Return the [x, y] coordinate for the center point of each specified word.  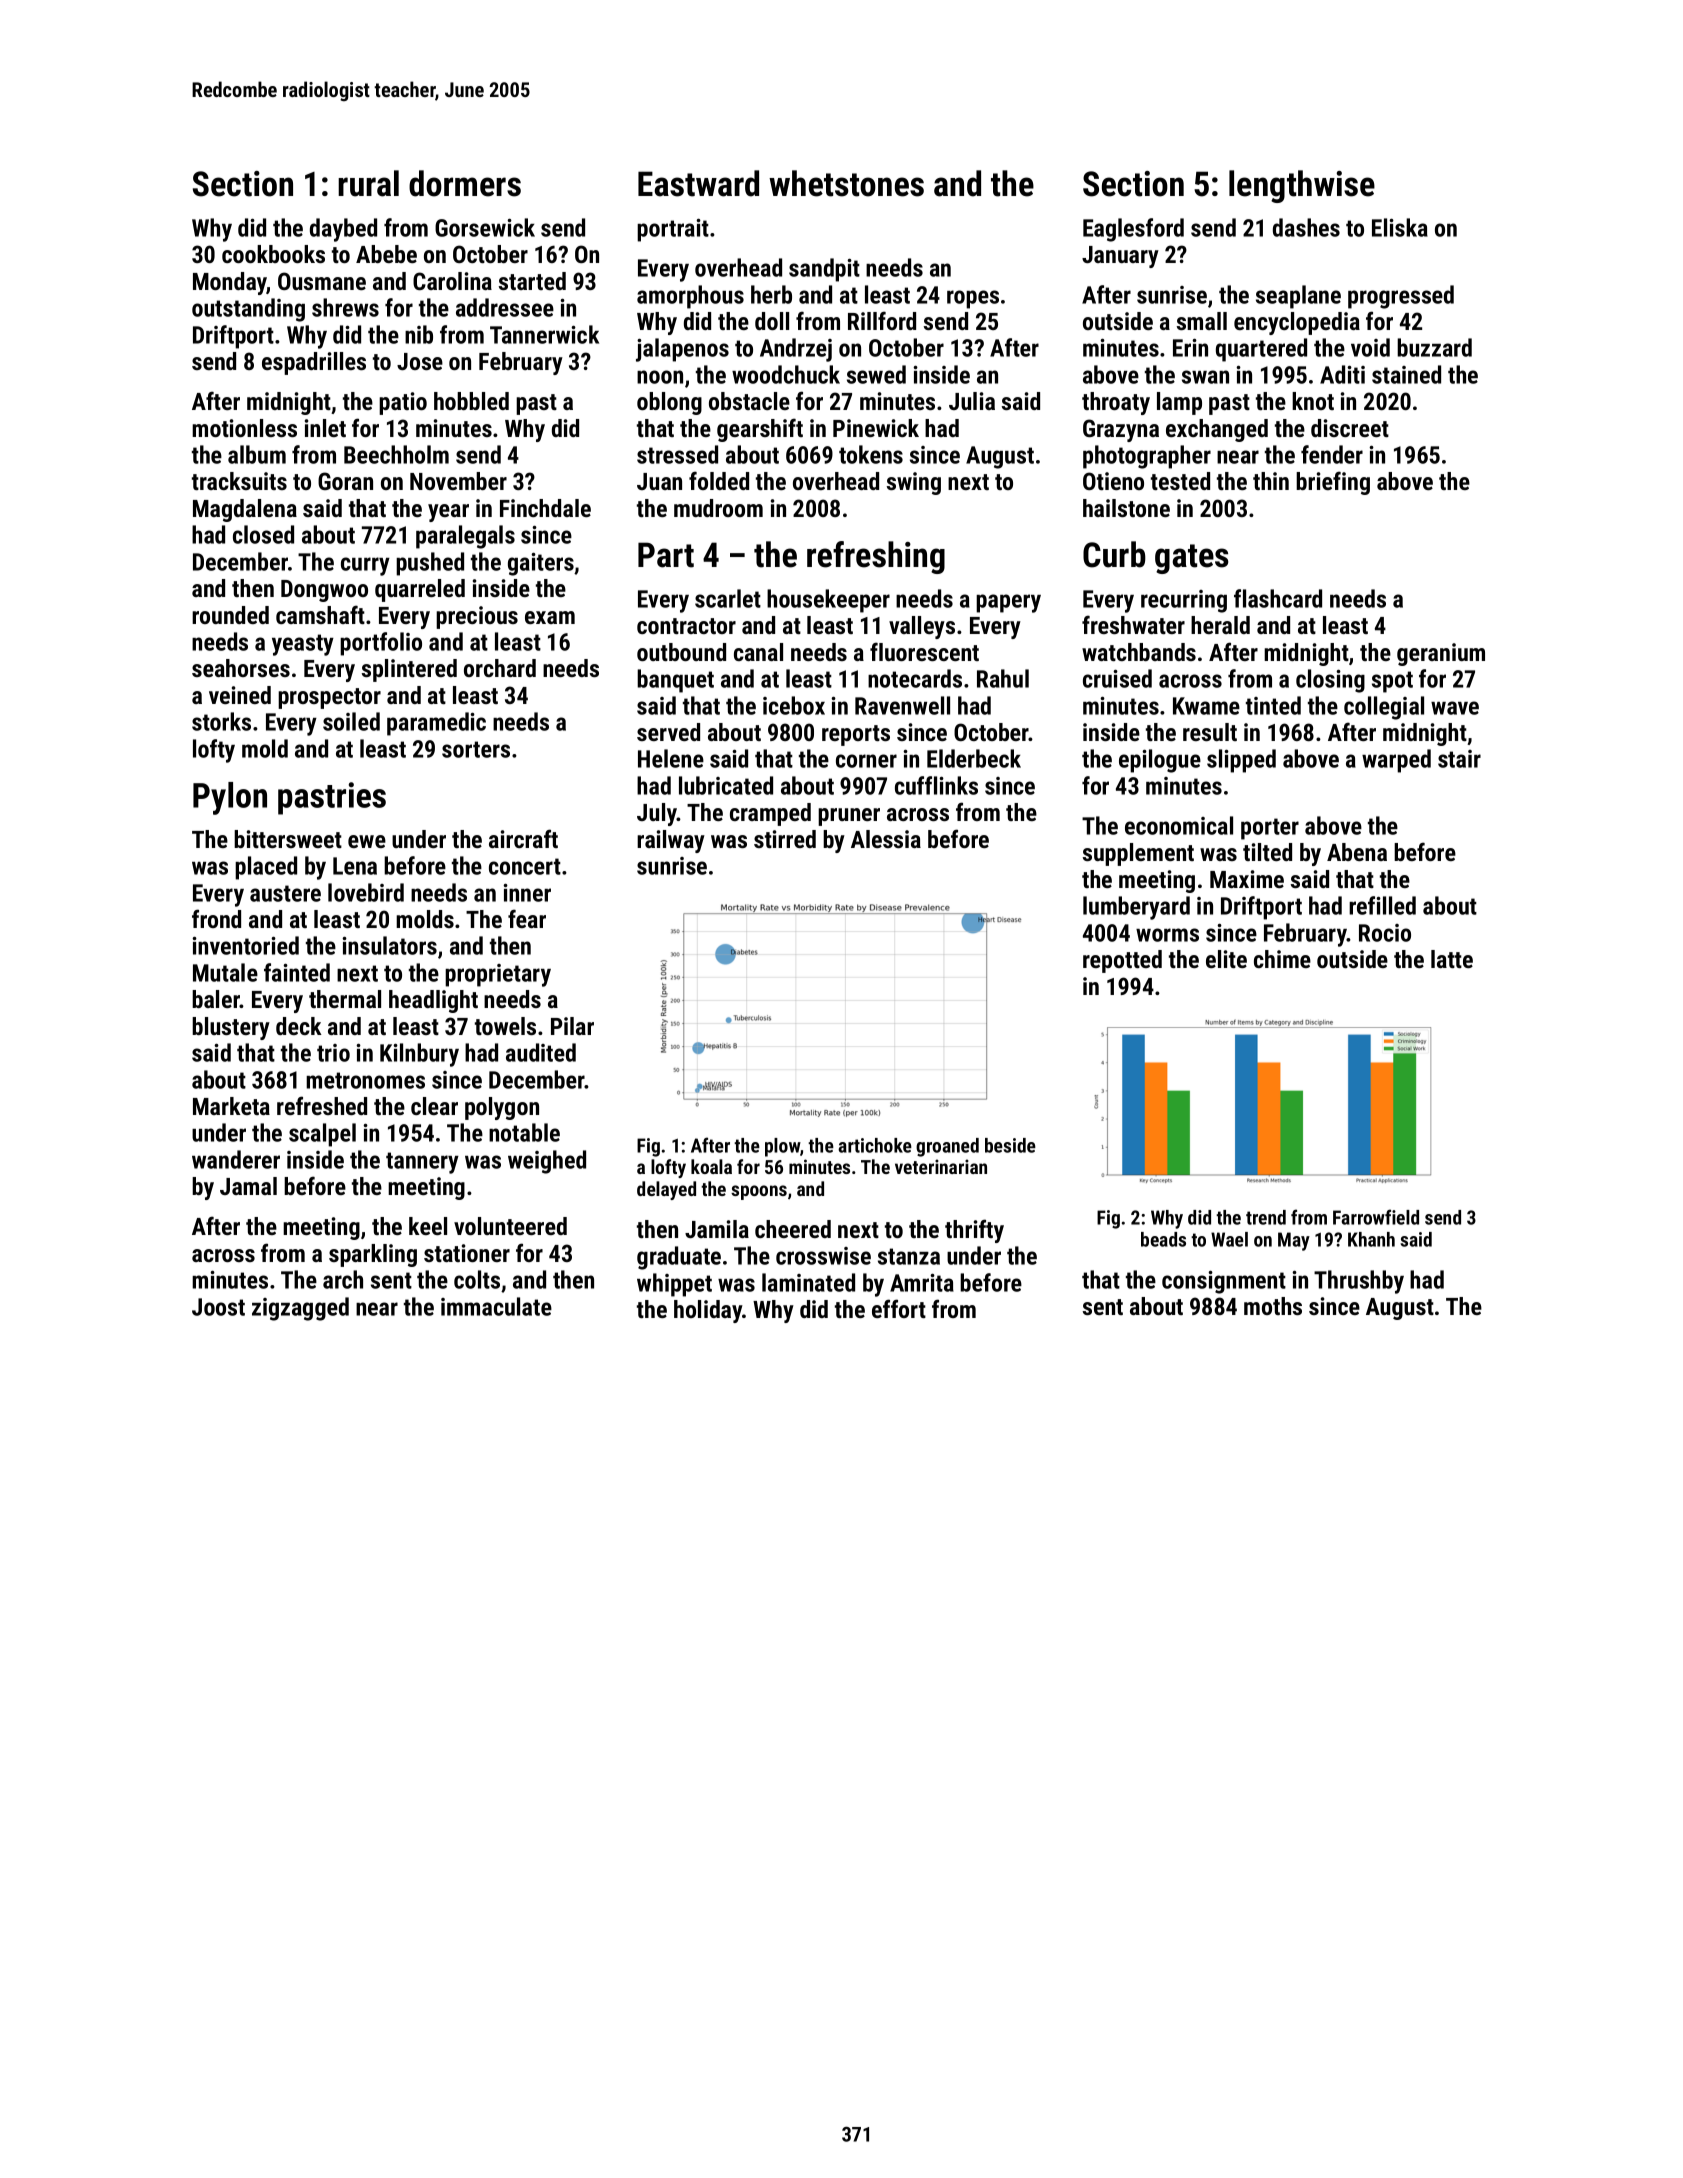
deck [299, 1026]
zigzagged [300, 1309]
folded [719, 480]
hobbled [471, 401]
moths [1273, 1306]
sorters [476, 749]
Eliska [1400, 227]
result [1210, 732]
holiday [708, 1311]
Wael [1229, 1239]
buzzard [1434, 347]
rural [368, 183]
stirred [785, 839]
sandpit [824, 270]
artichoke [875, 1145]
